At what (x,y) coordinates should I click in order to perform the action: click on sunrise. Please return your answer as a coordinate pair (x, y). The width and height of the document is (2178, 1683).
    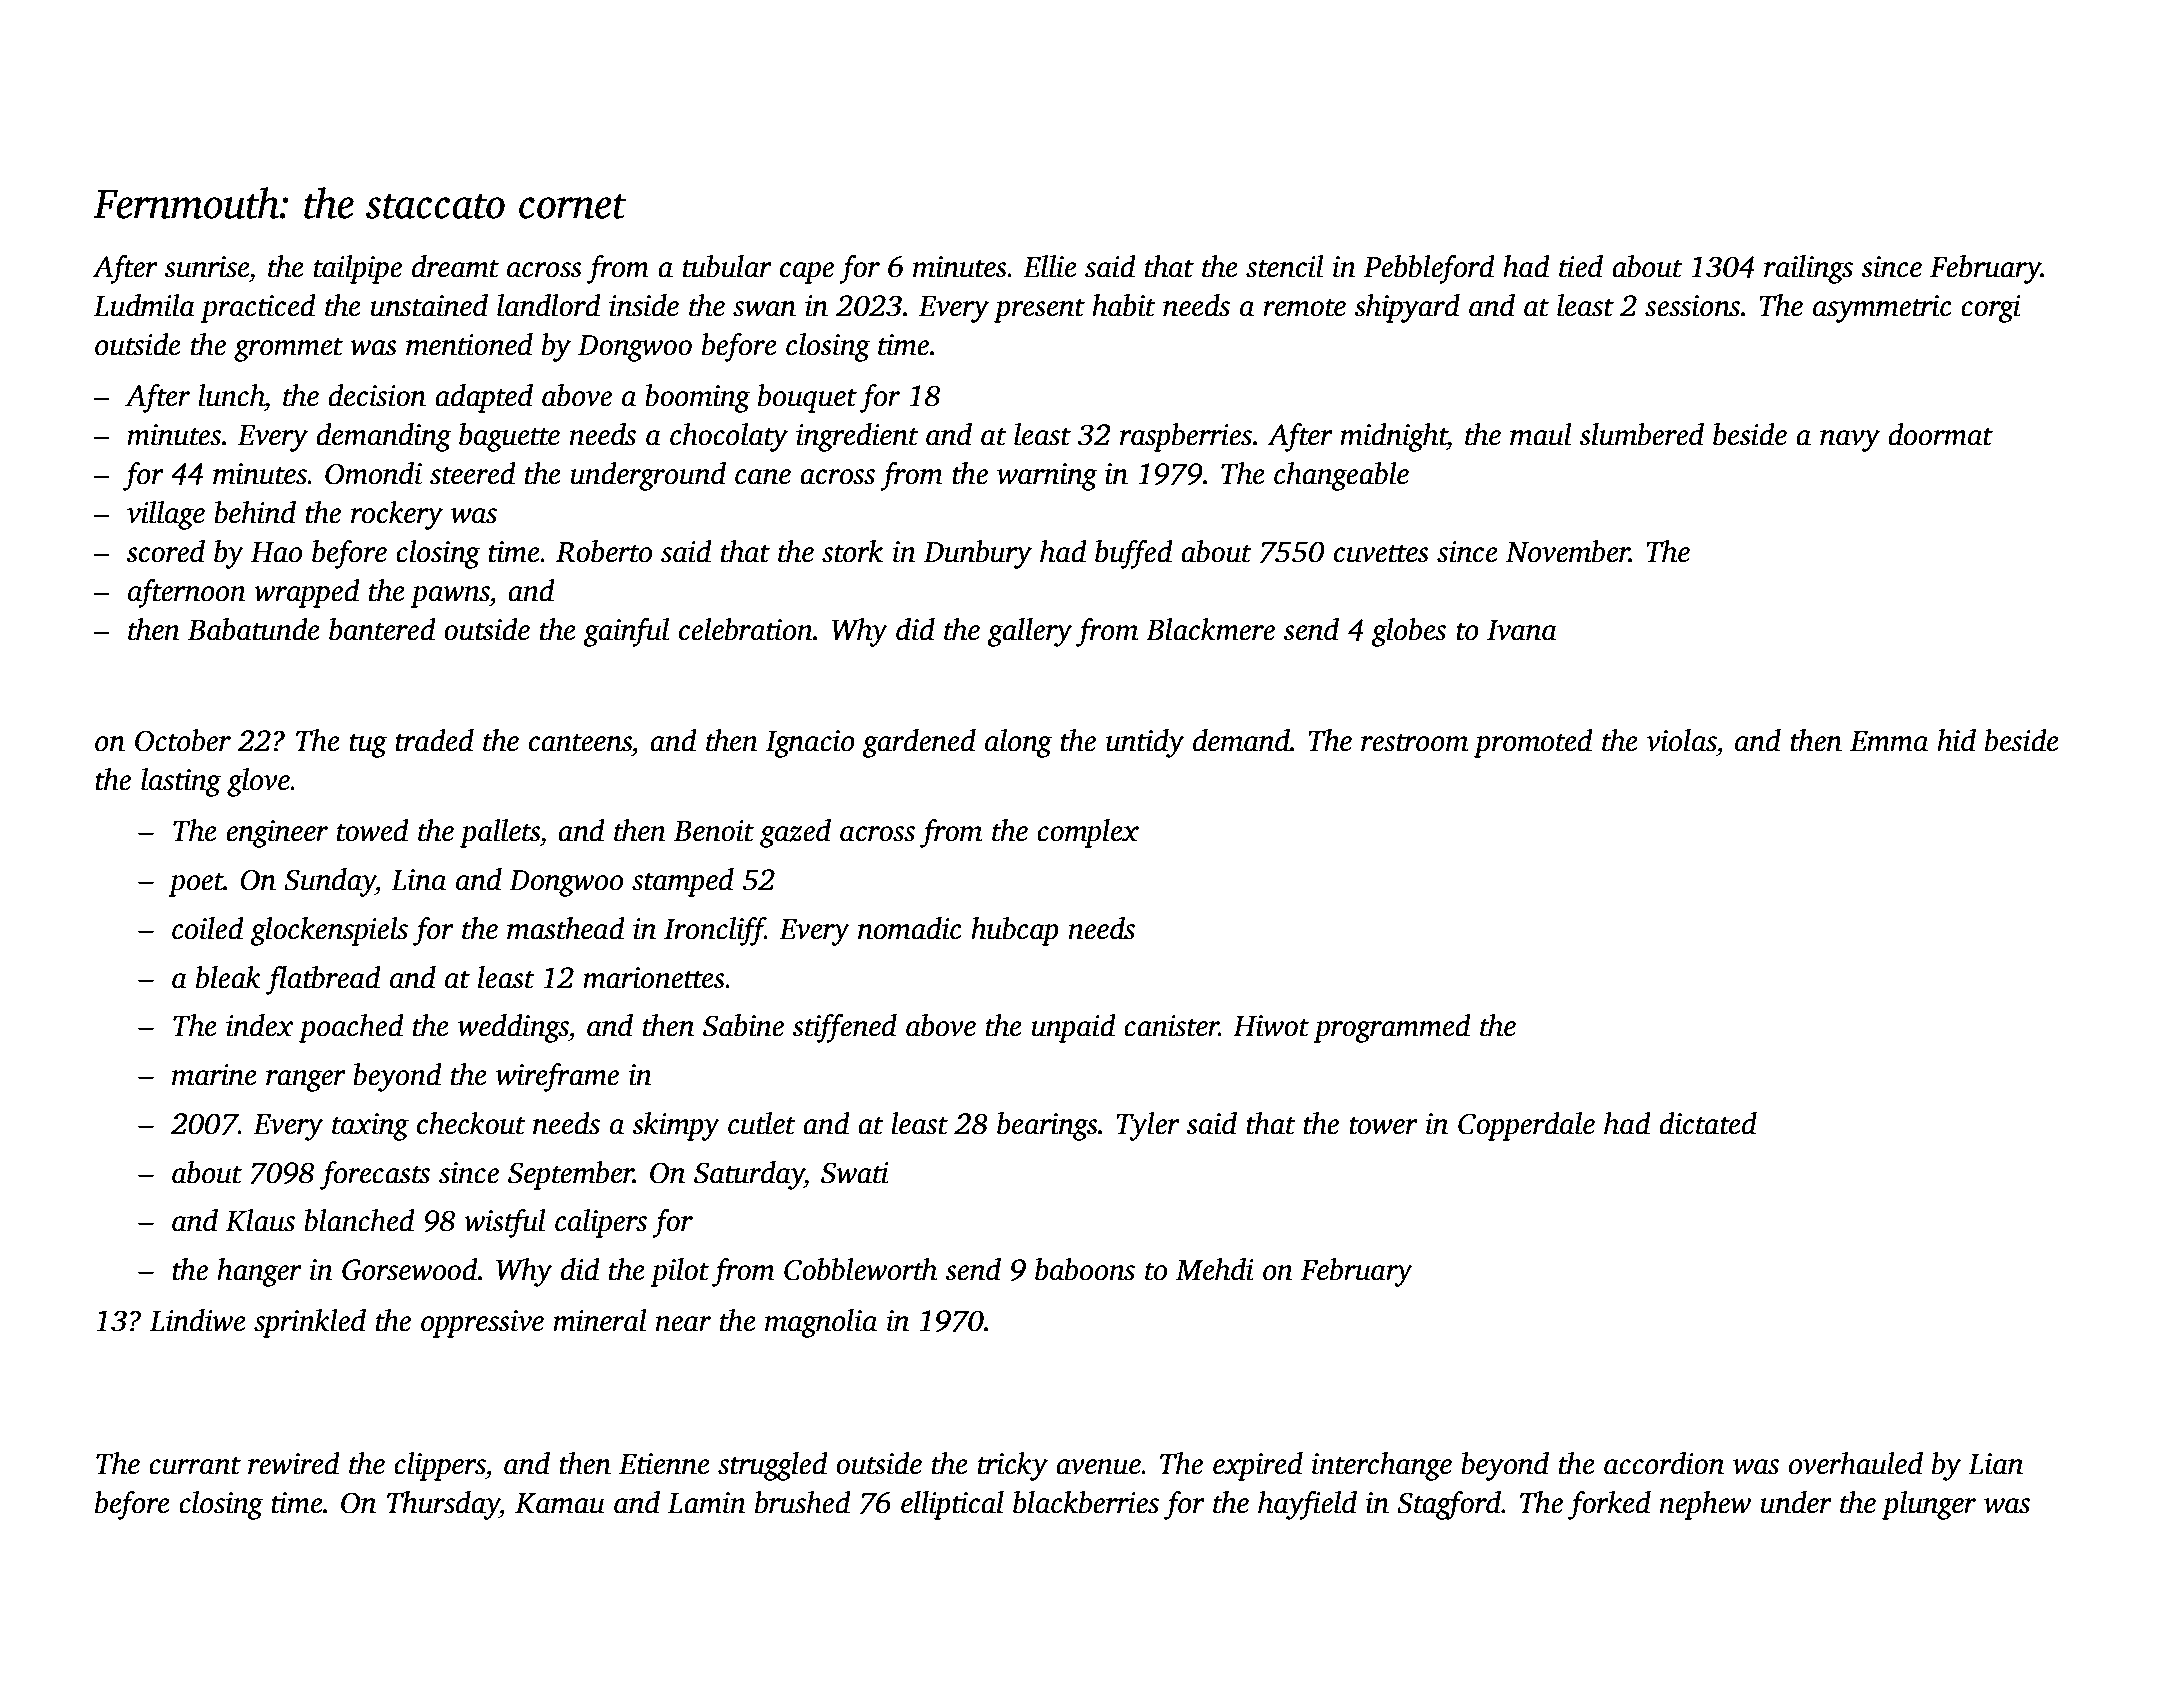
    Looking at the image, I should click on (206, 267).
